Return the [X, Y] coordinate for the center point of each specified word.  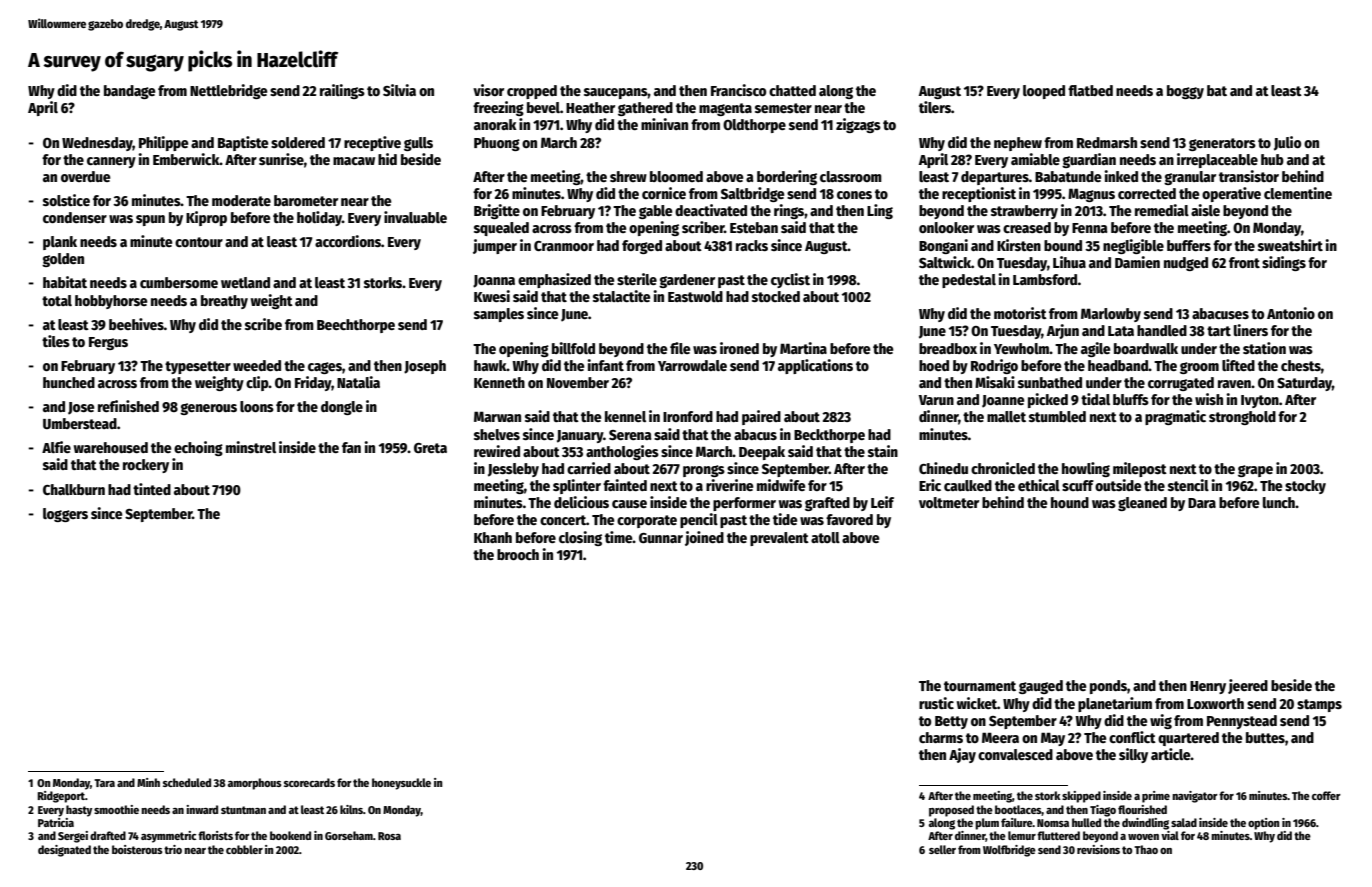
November [578, 382]
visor [488, 90]
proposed [951, 811]
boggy [1185, 92]
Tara [104, 783]
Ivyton [1260, 401]
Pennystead [1242, 722]
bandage [130, 92]
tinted [152, 489]
